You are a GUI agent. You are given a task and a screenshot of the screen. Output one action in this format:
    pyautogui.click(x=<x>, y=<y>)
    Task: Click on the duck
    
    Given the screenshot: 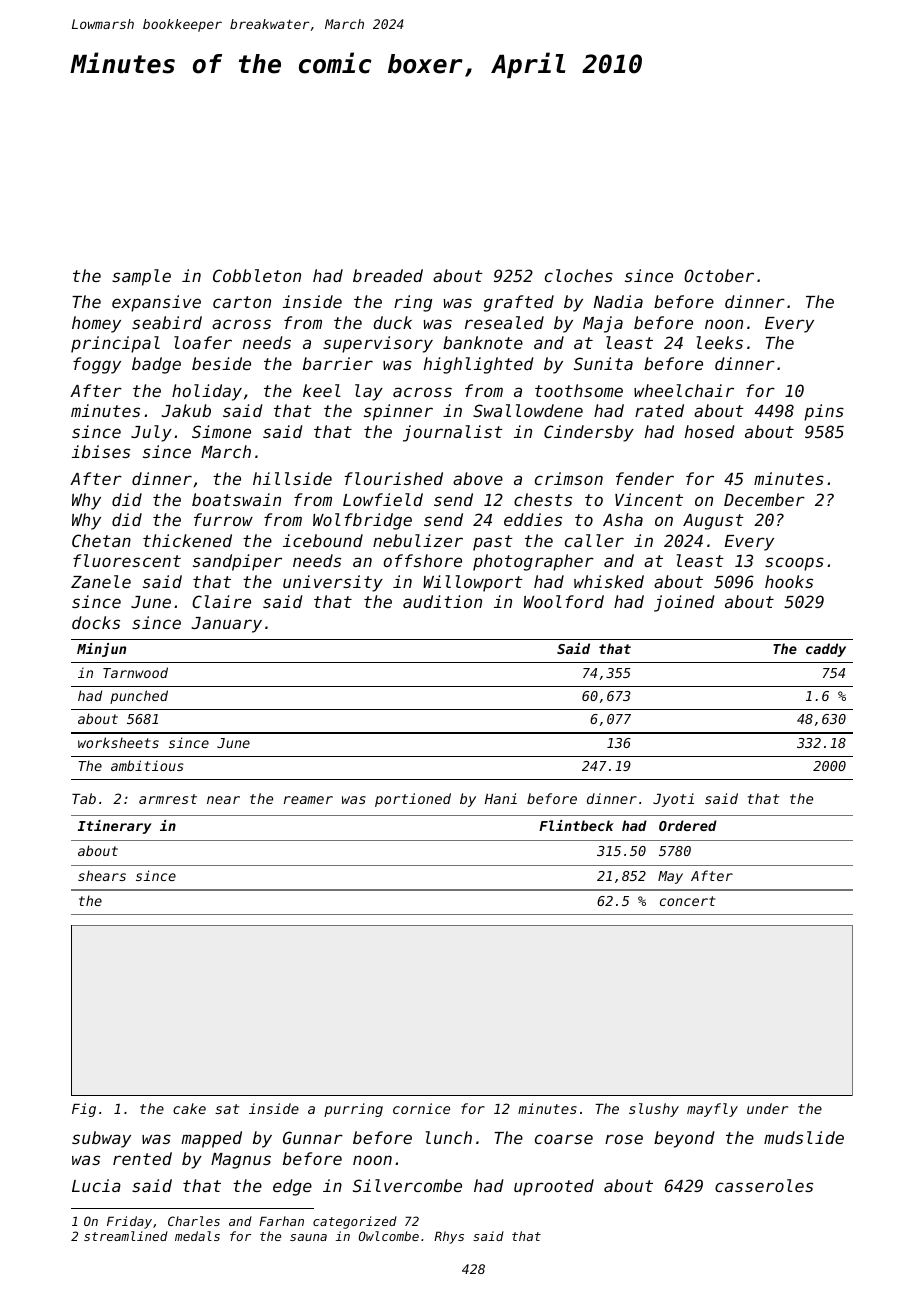 What is the action you would take?
    pyautogui.click(x=393, y=322)
